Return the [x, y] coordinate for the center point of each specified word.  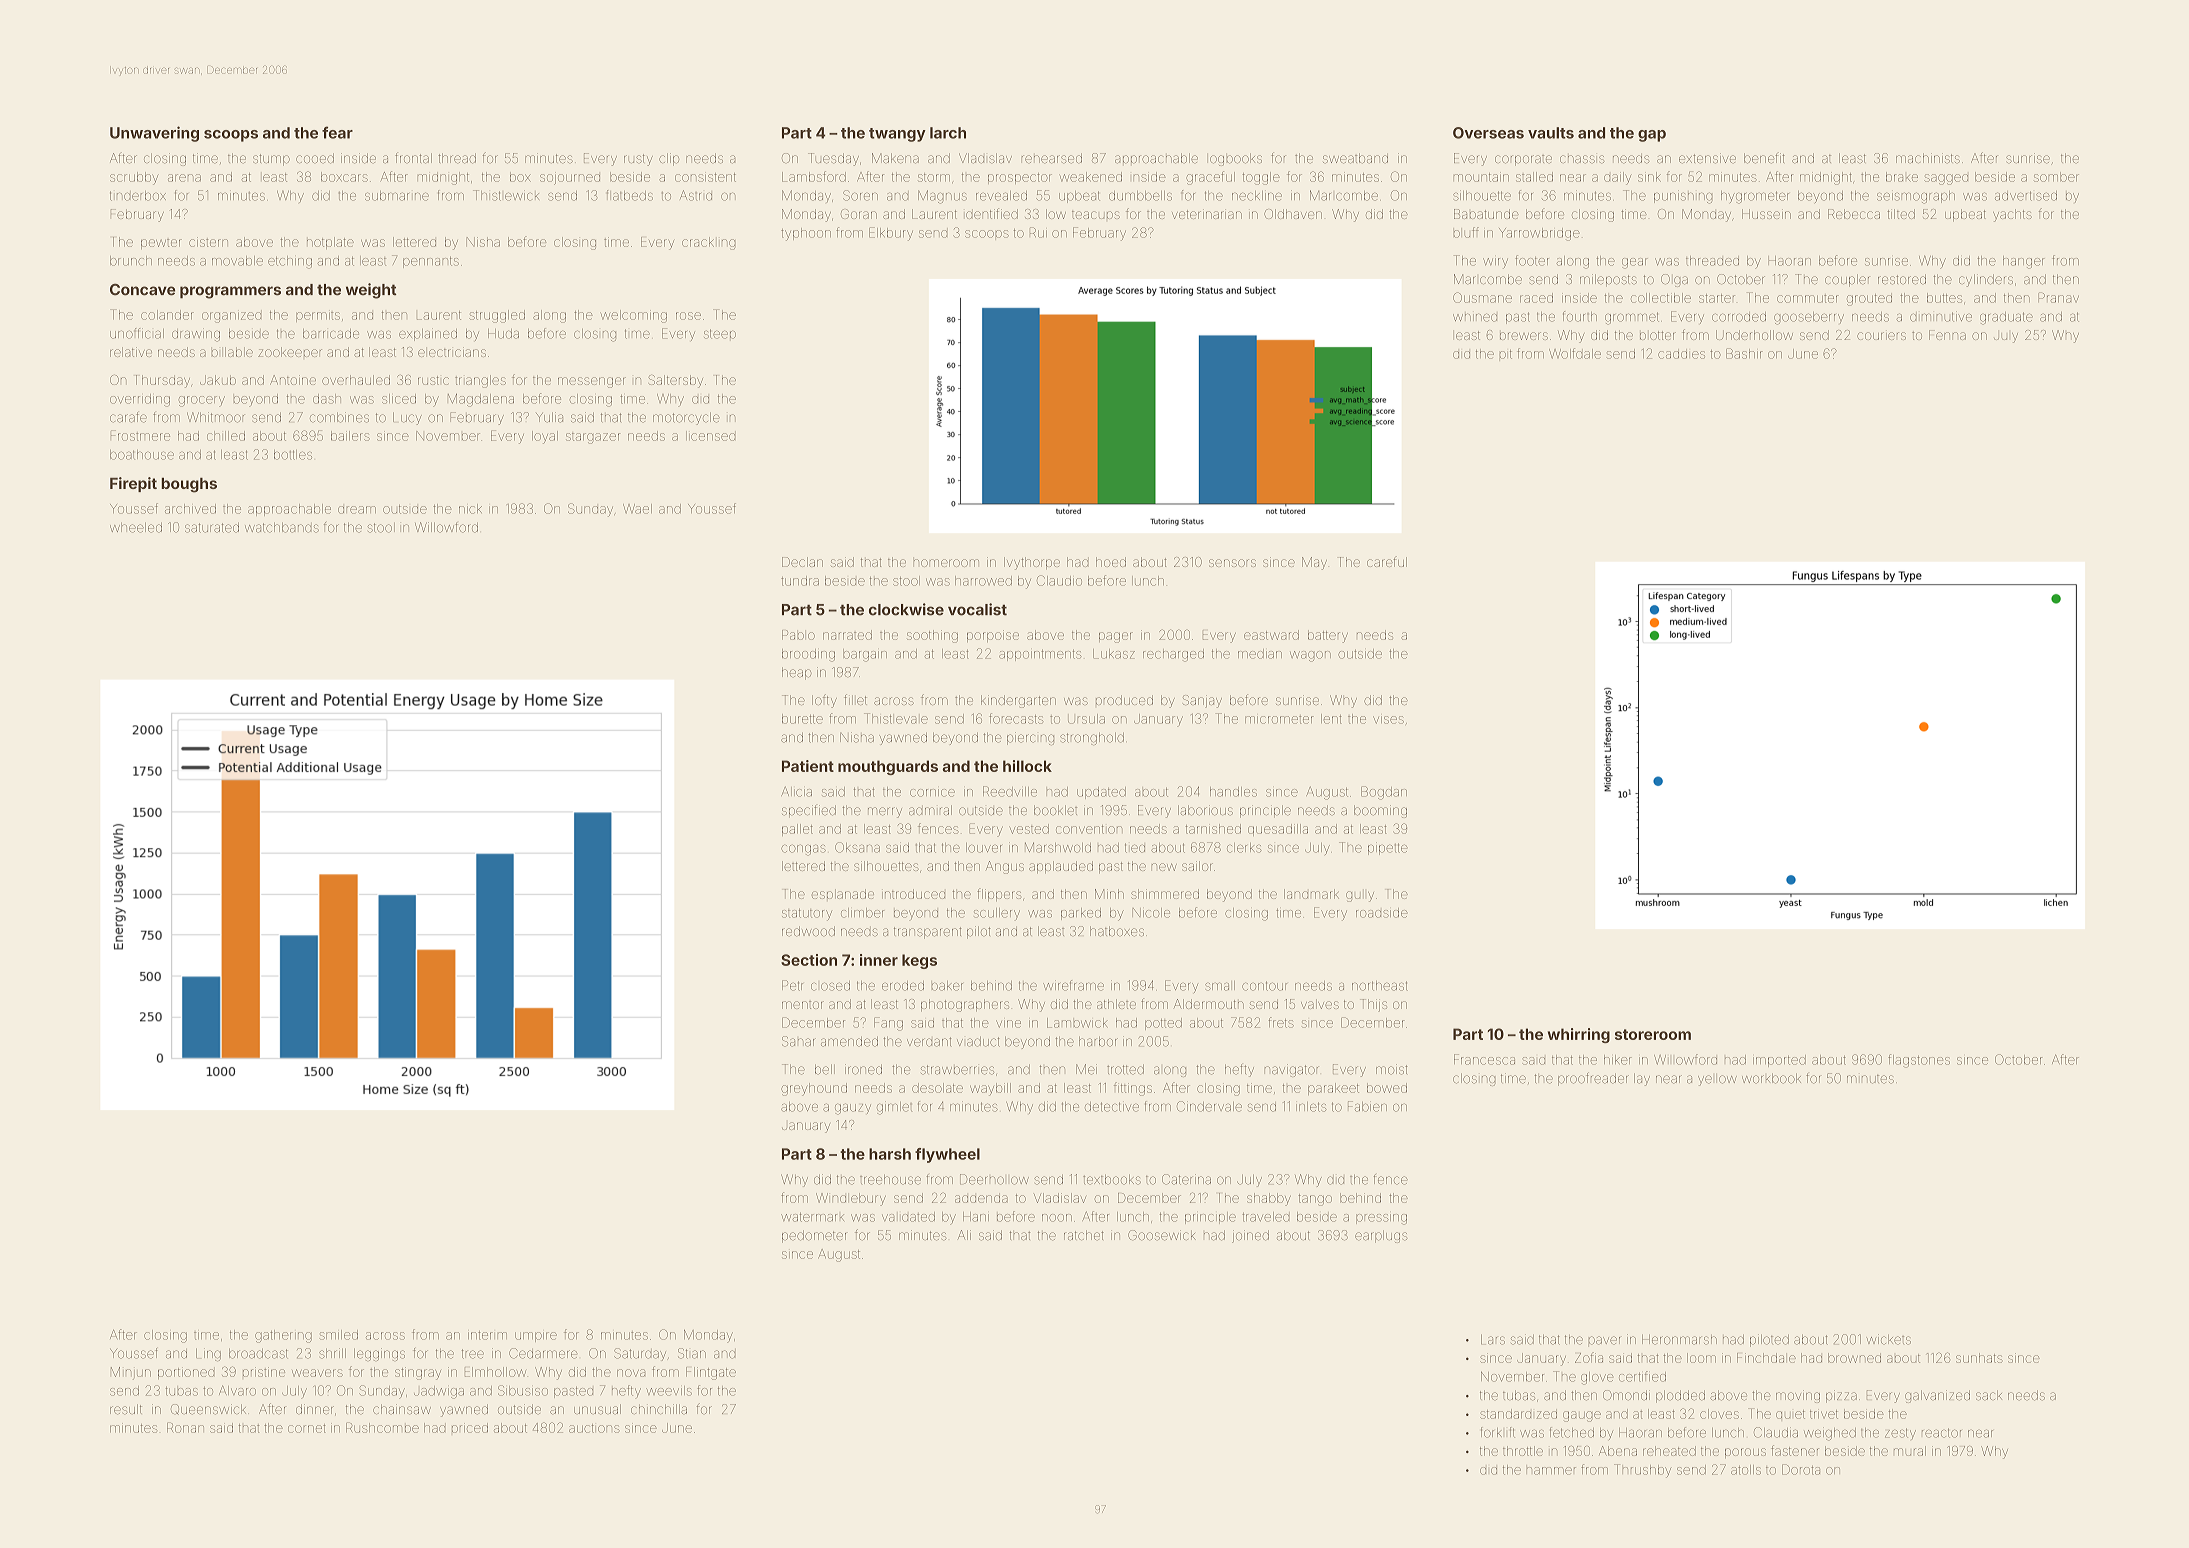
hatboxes [1117, 931]
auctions [594, 1428]
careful [1387, 561]
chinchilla [659, 1409]
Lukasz [1114, 654]
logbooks [1236, 159]
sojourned [570, 178]
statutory [807, 914]
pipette [1388, 848]
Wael [637, 509]
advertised [2026, 196]
